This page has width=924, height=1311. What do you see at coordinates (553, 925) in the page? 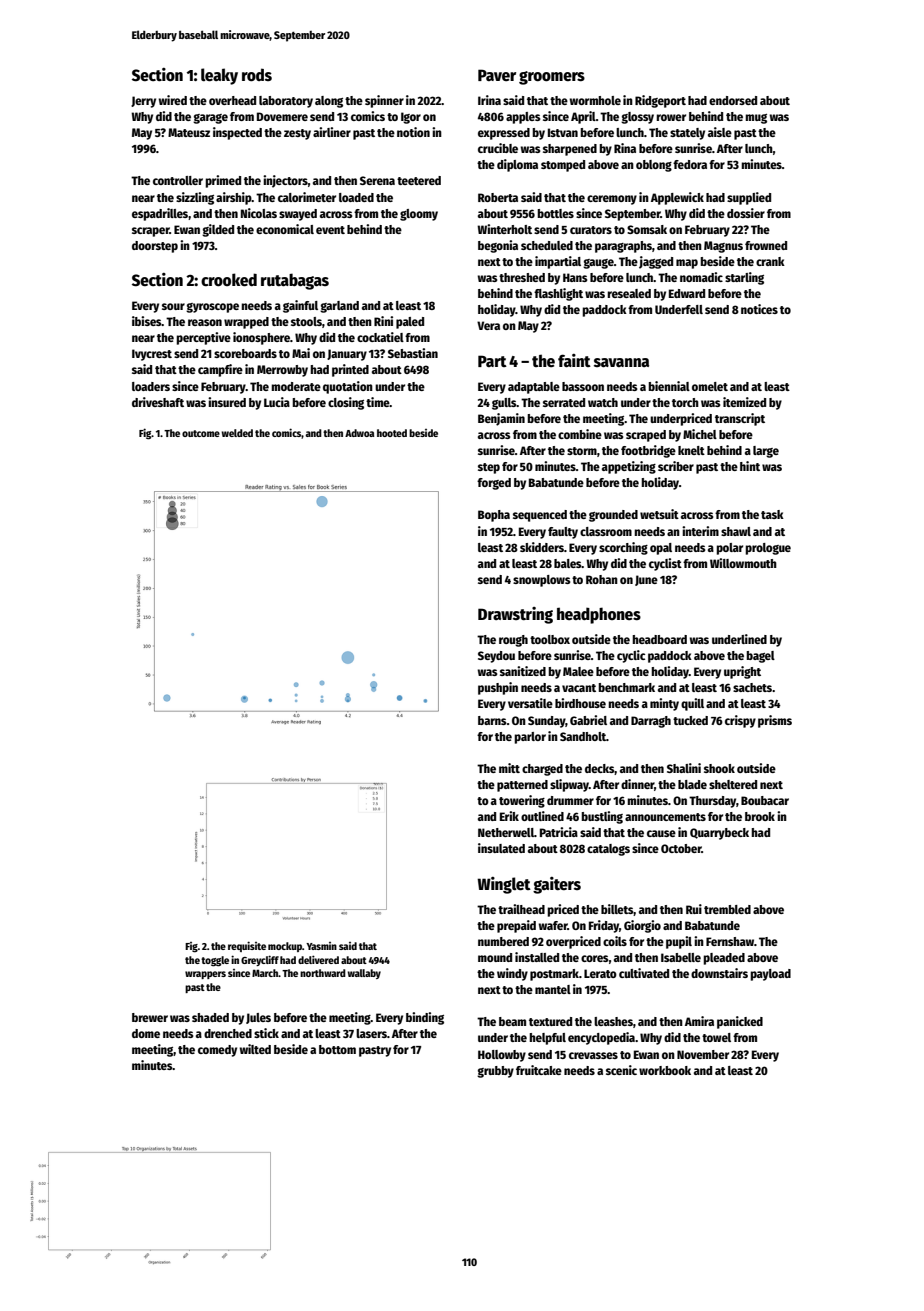
I see `wafer` at bounding box center [553, 925].
